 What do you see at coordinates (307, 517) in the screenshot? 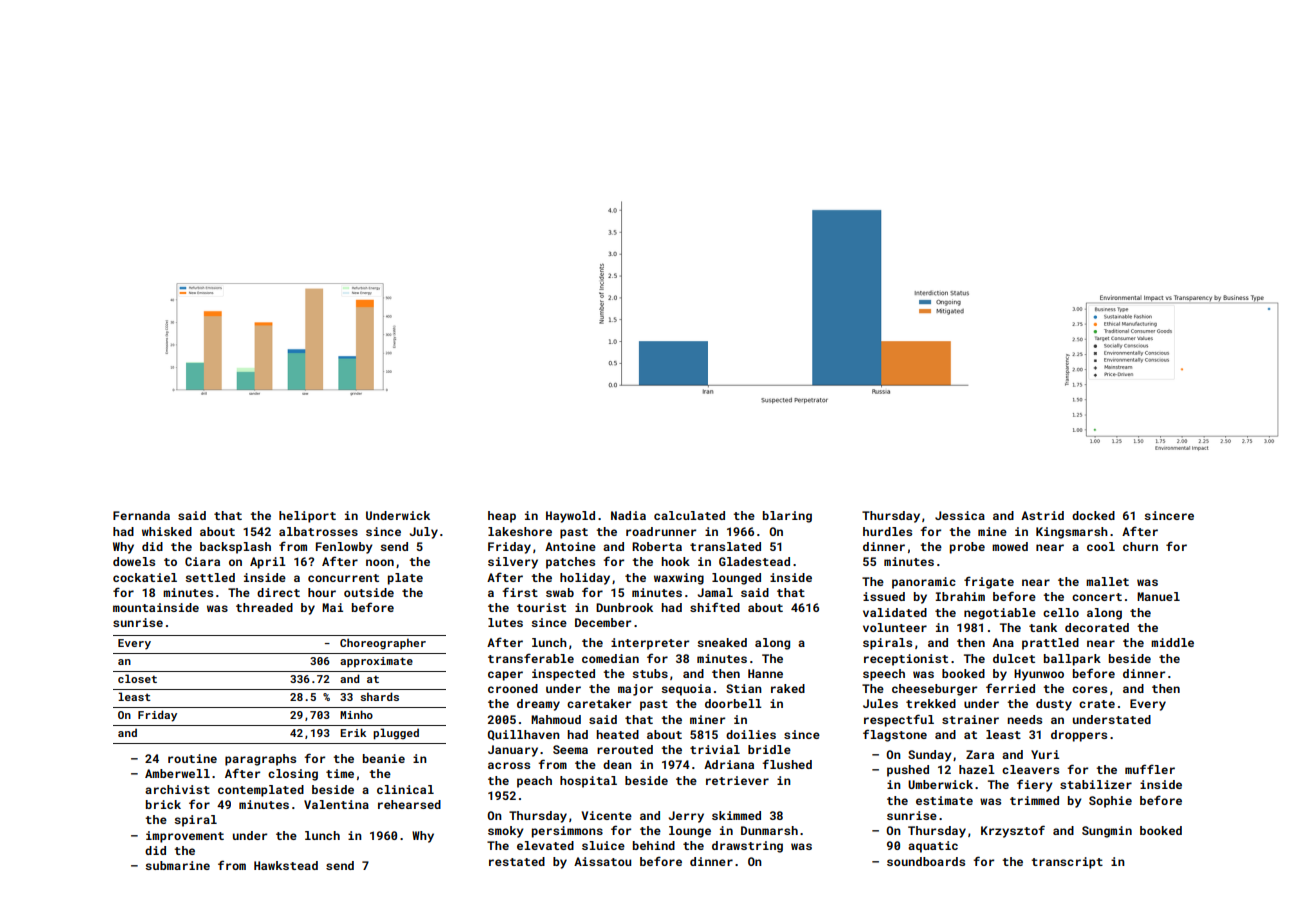
I see `heliport` at bounding box center [307, 517].
